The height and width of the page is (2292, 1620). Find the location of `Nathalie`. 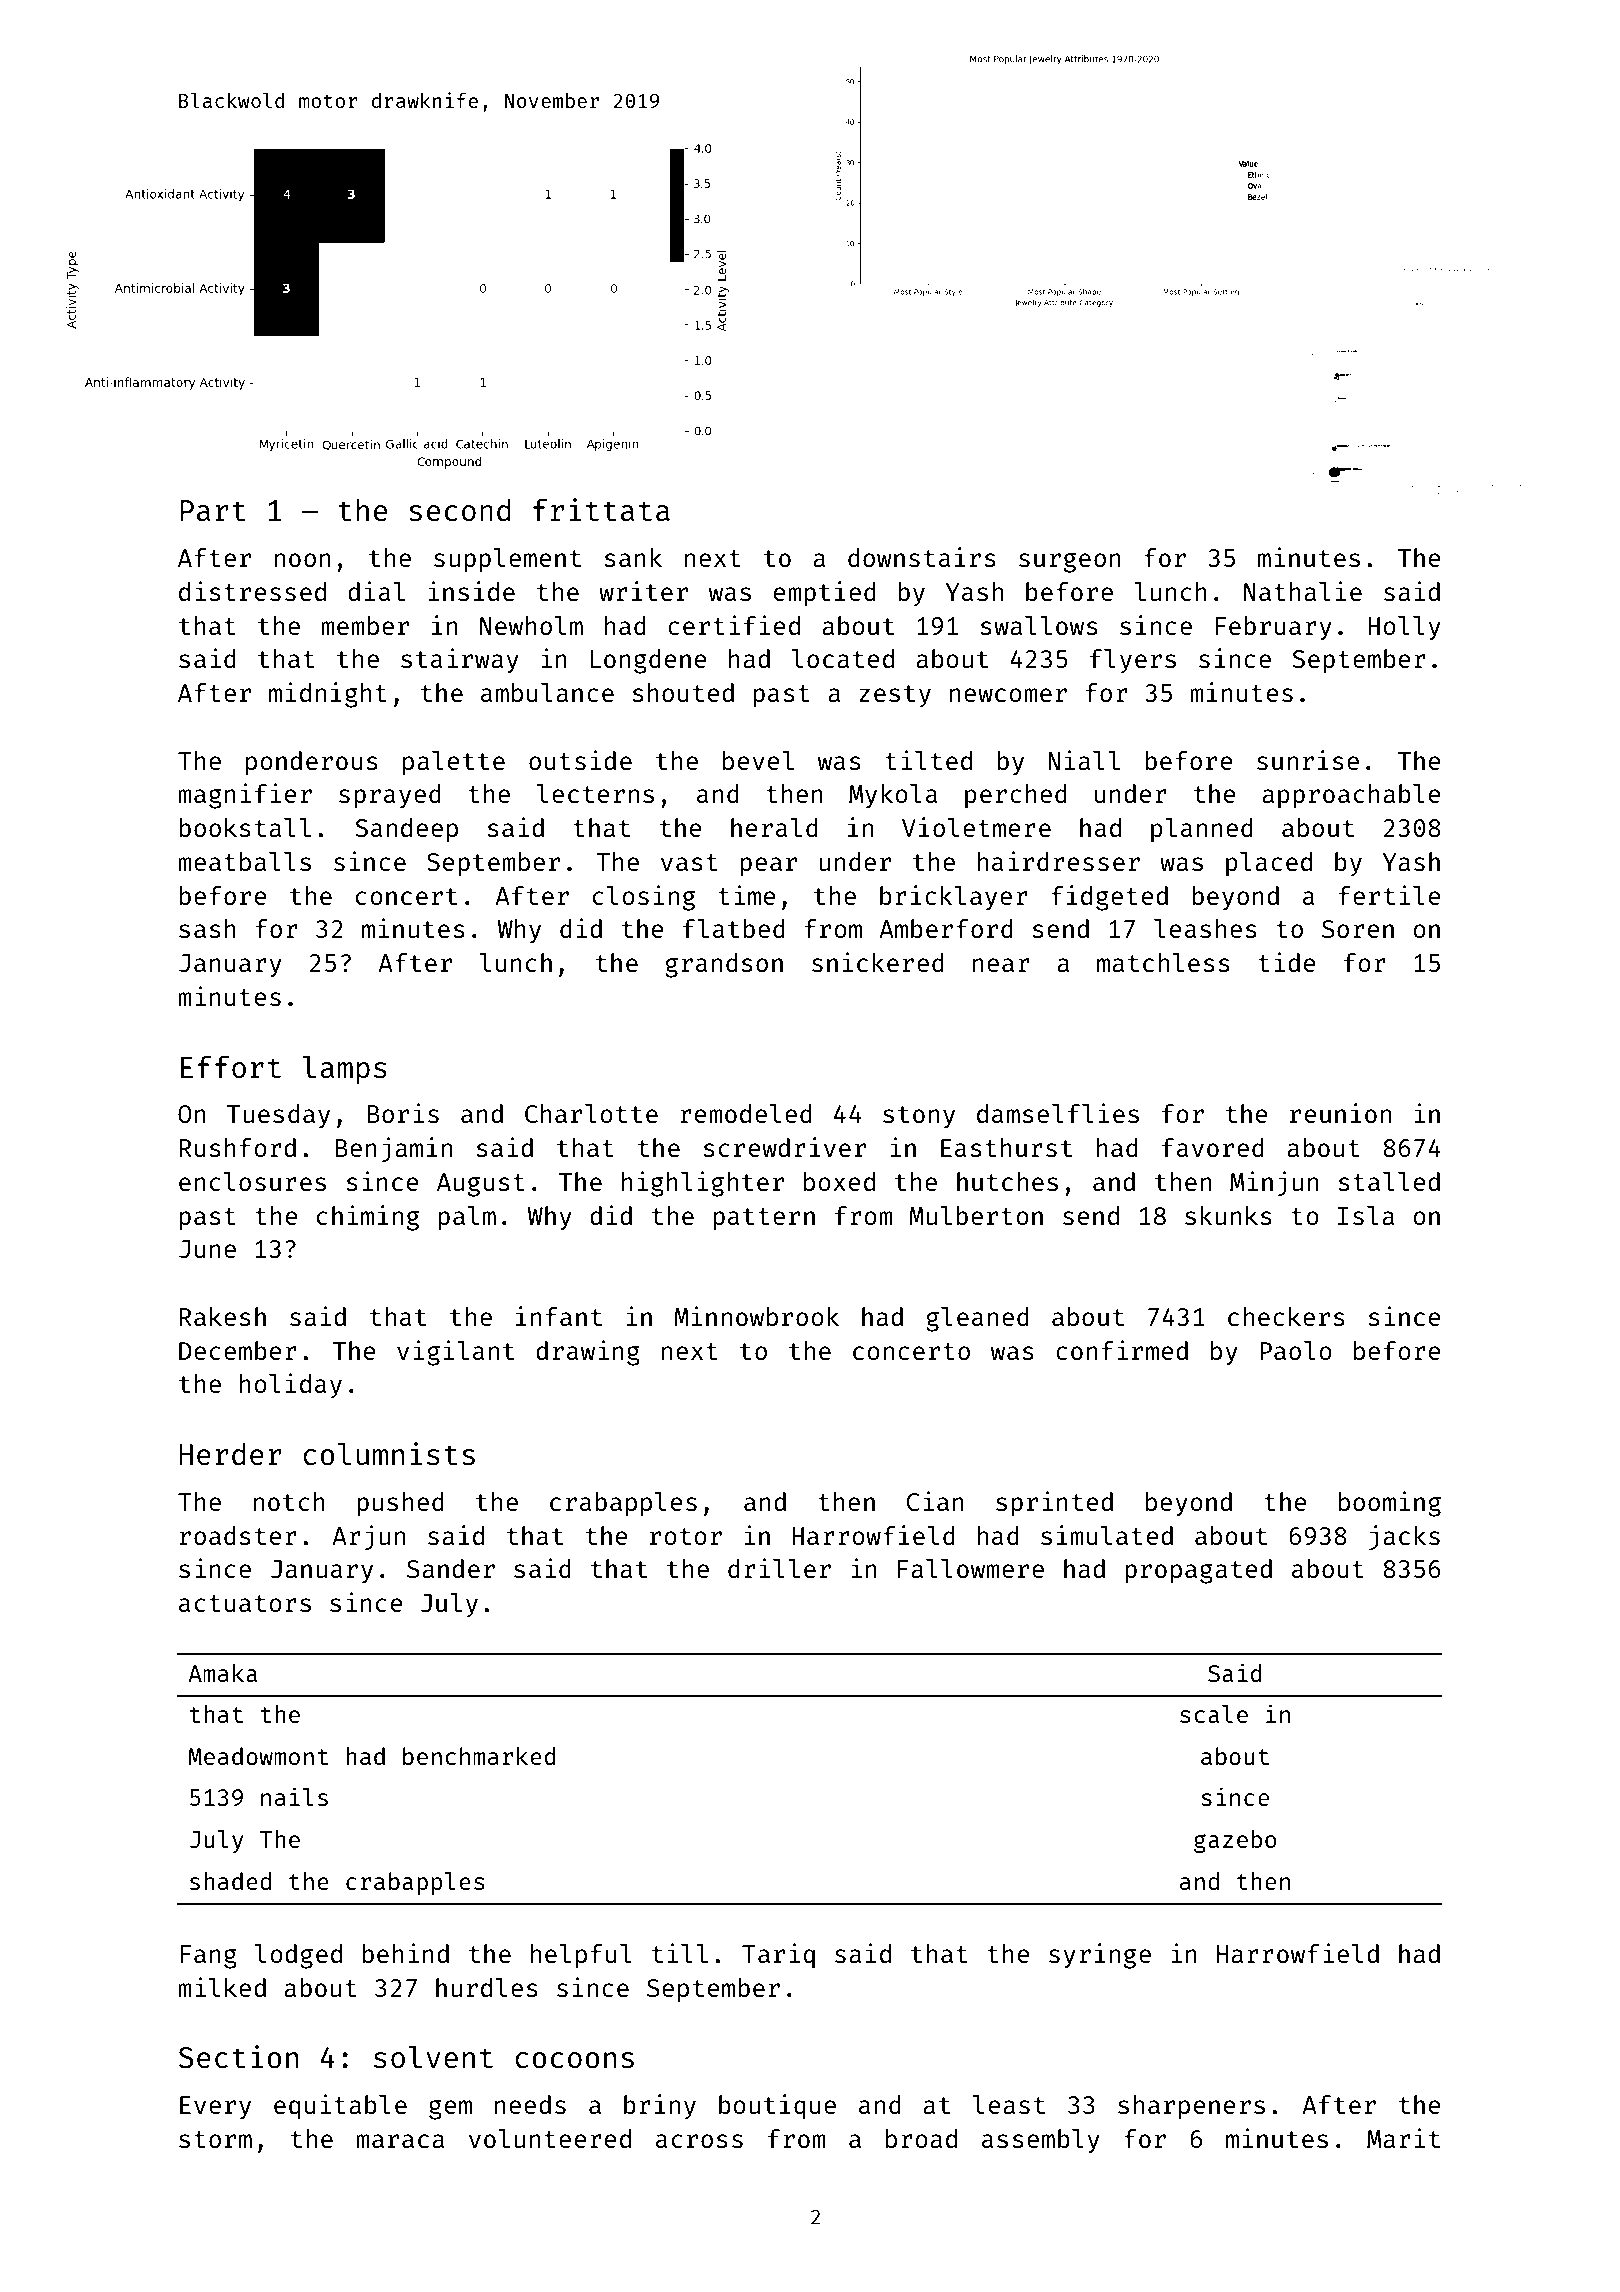

Nathalie is located at coordinates (1303, 591).
